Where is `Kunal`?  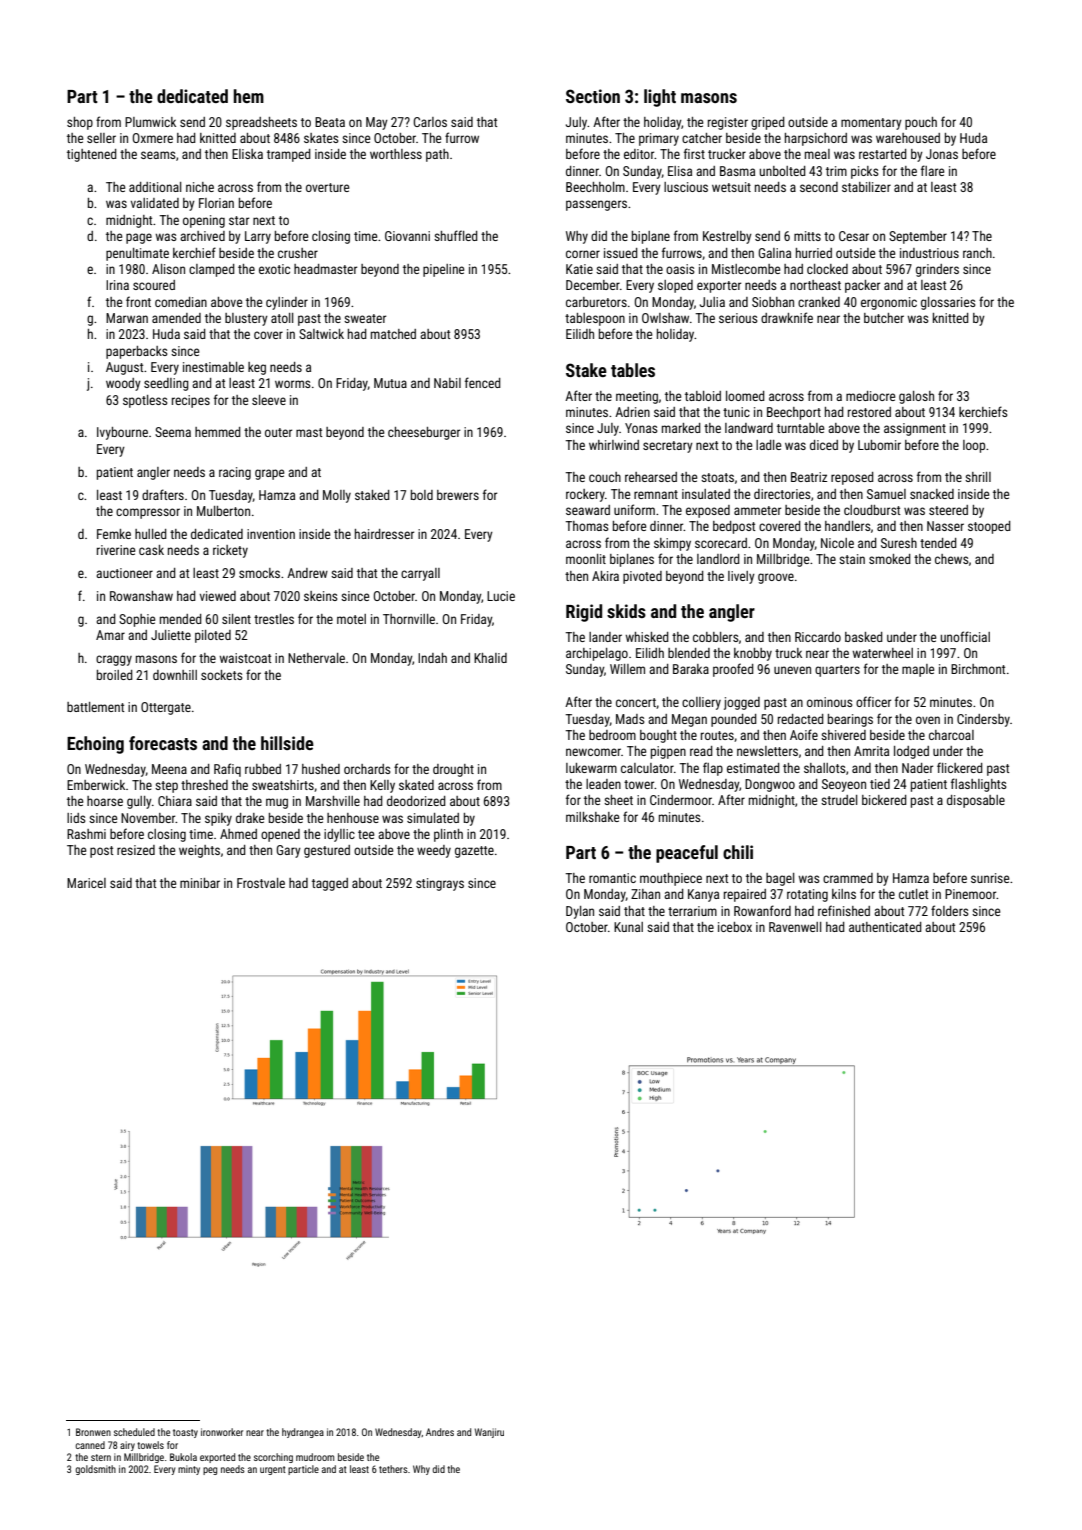
Kunal is located at coordinates (628, 927).
